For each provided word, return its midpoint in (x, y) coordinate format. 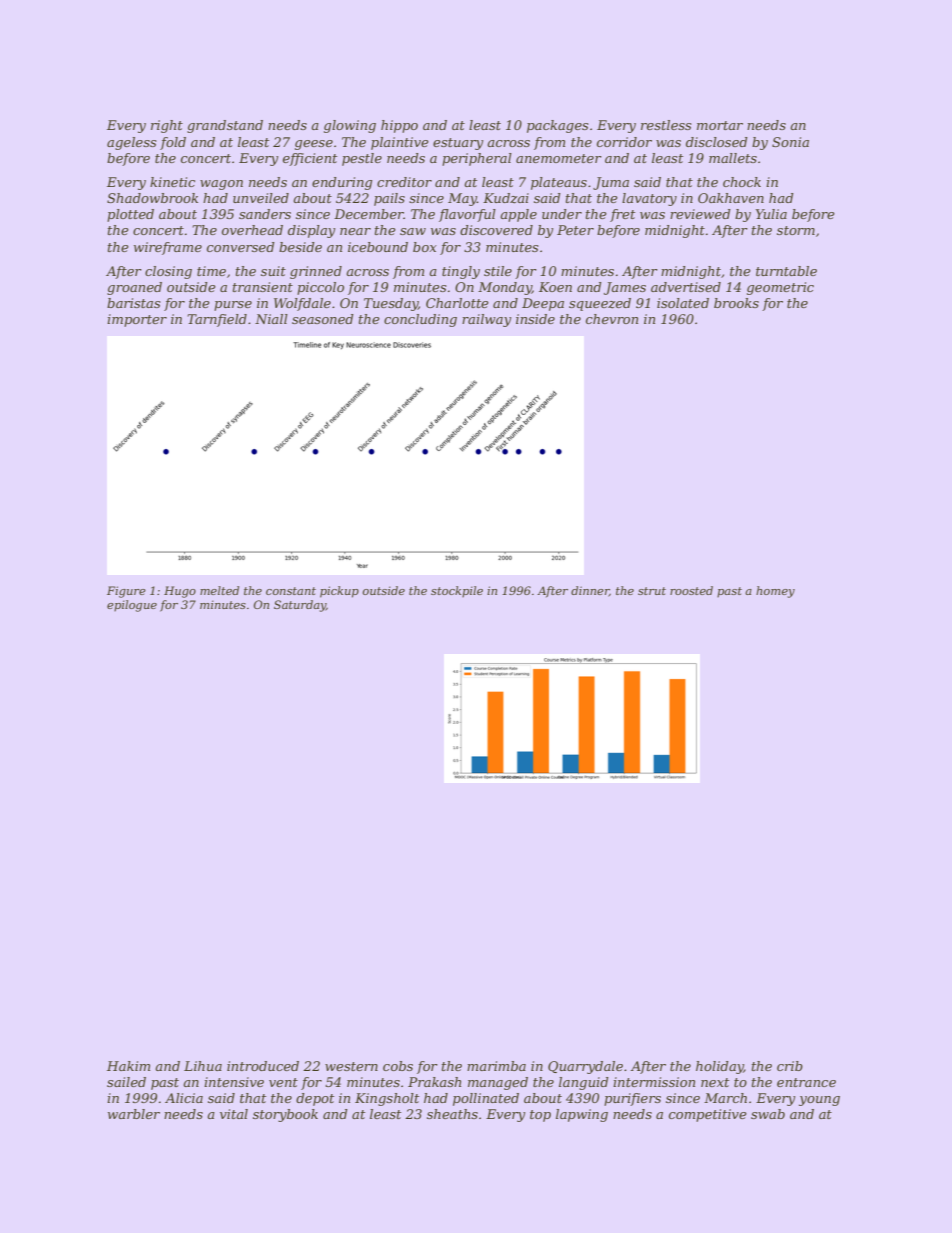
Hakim (128, 1066)
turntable (786, 271)
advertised (686, 287)
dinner (590, 591)
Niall (271, 319)
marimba (496, 1066)
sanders (265, 214)
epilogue (132, 606)
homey (775, 592)
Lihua (203, 1066)
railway (486, 320)
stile (498, 271)
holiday (720, 1067)
